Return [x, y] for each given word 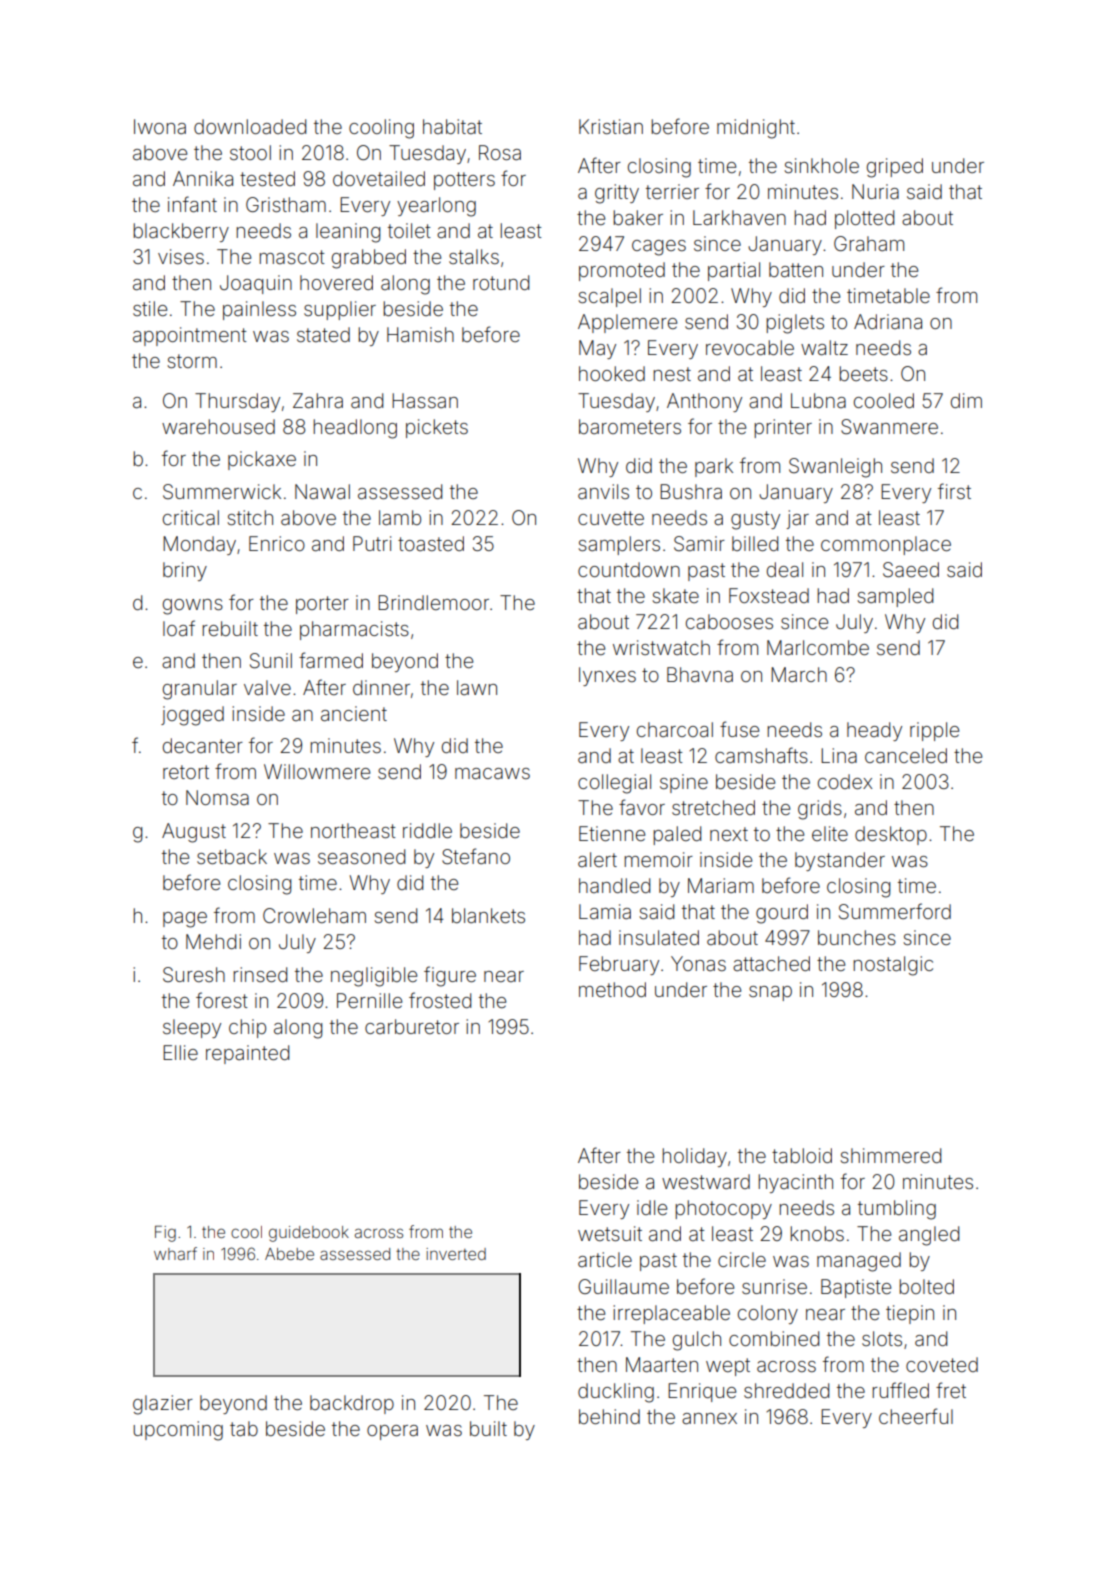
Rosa [500, 152]
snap [770, 993]
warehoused [218, 426]
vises [181, 256]
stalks [474, 256]
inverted [456, 1254]
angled [929, 1236]
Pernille [369, 1000]
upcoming [178, 1431]
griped [895, 168]
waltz [824, 347]
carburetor [412, 1026]
